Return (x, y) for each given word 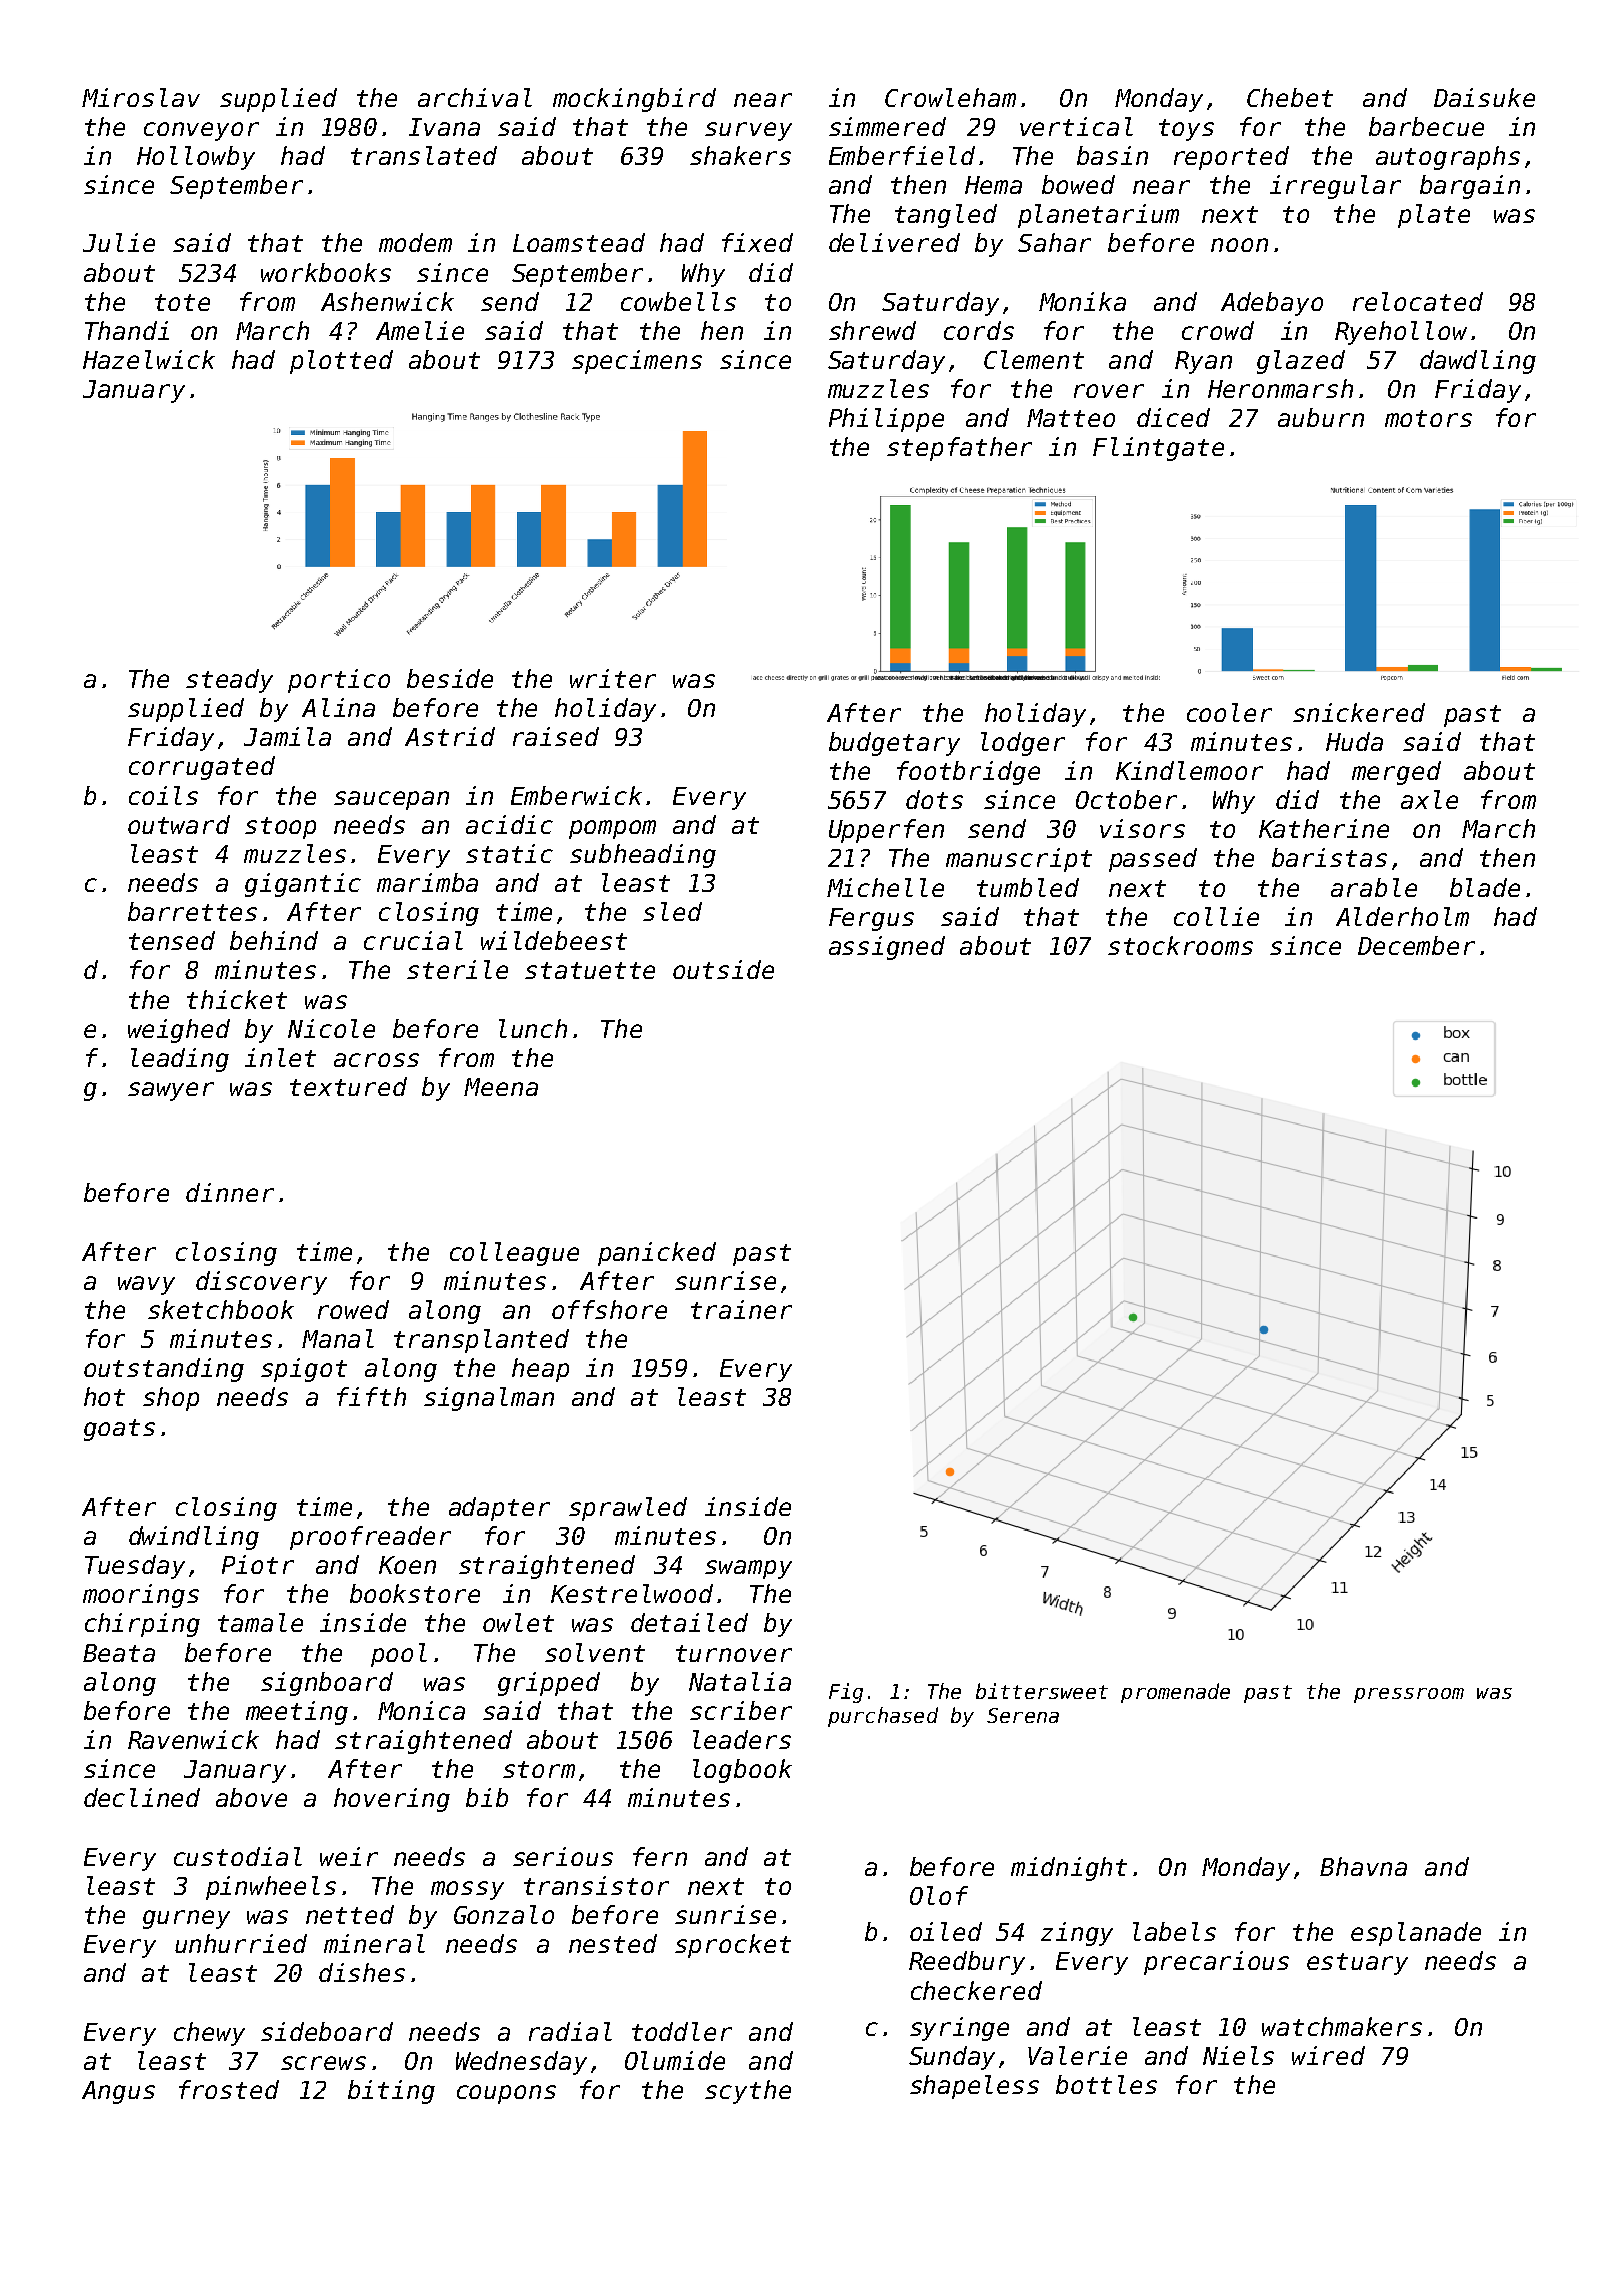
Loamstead (579, 242)
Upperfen (886, 831)
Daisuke (1484, 97)
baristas (1329, 857)
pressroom (1409, 1695)
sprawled (628, 1509)
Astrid (450, 736)
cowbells (678, 301)
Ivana (444, 127)
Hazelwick (149, 359)
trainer (741, 1309)
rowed (353, 1309)
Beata (119, 1653)
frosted (229, 2089)
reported (1231, 158)
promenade (1175, 1693)
